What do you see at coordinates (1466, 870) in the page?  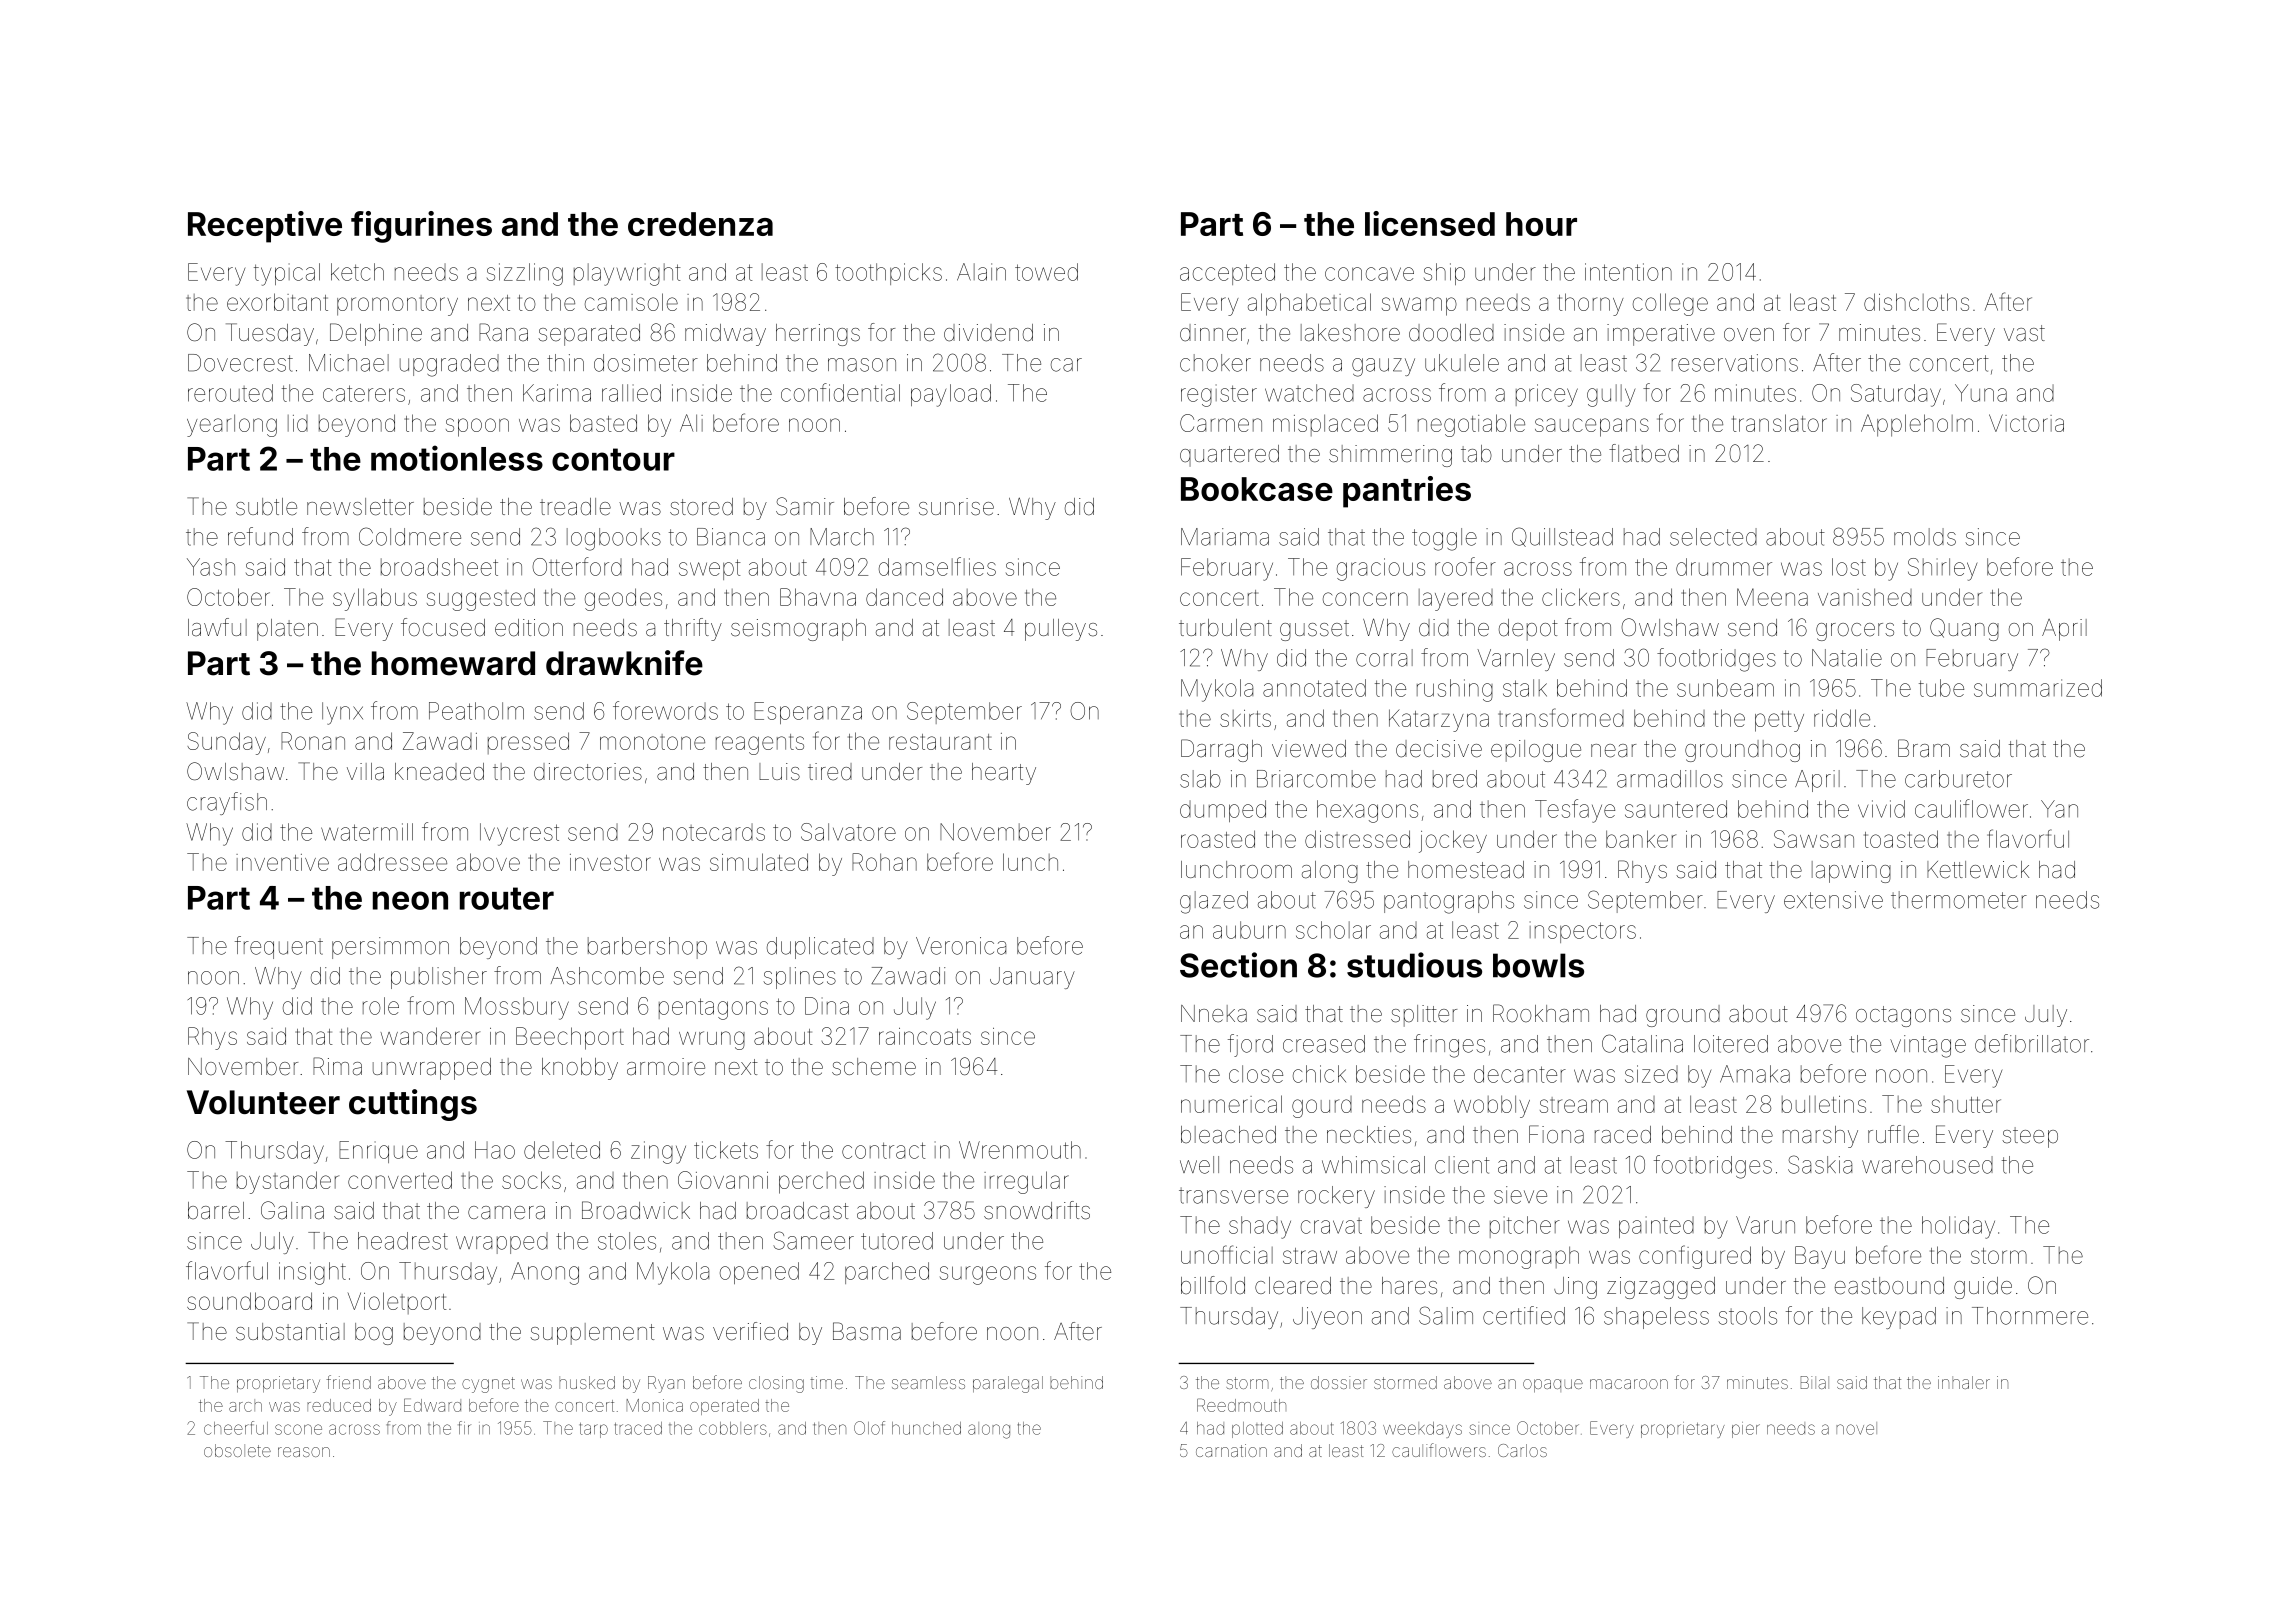 I see `homestead` at bounding box center [1466, 870].
